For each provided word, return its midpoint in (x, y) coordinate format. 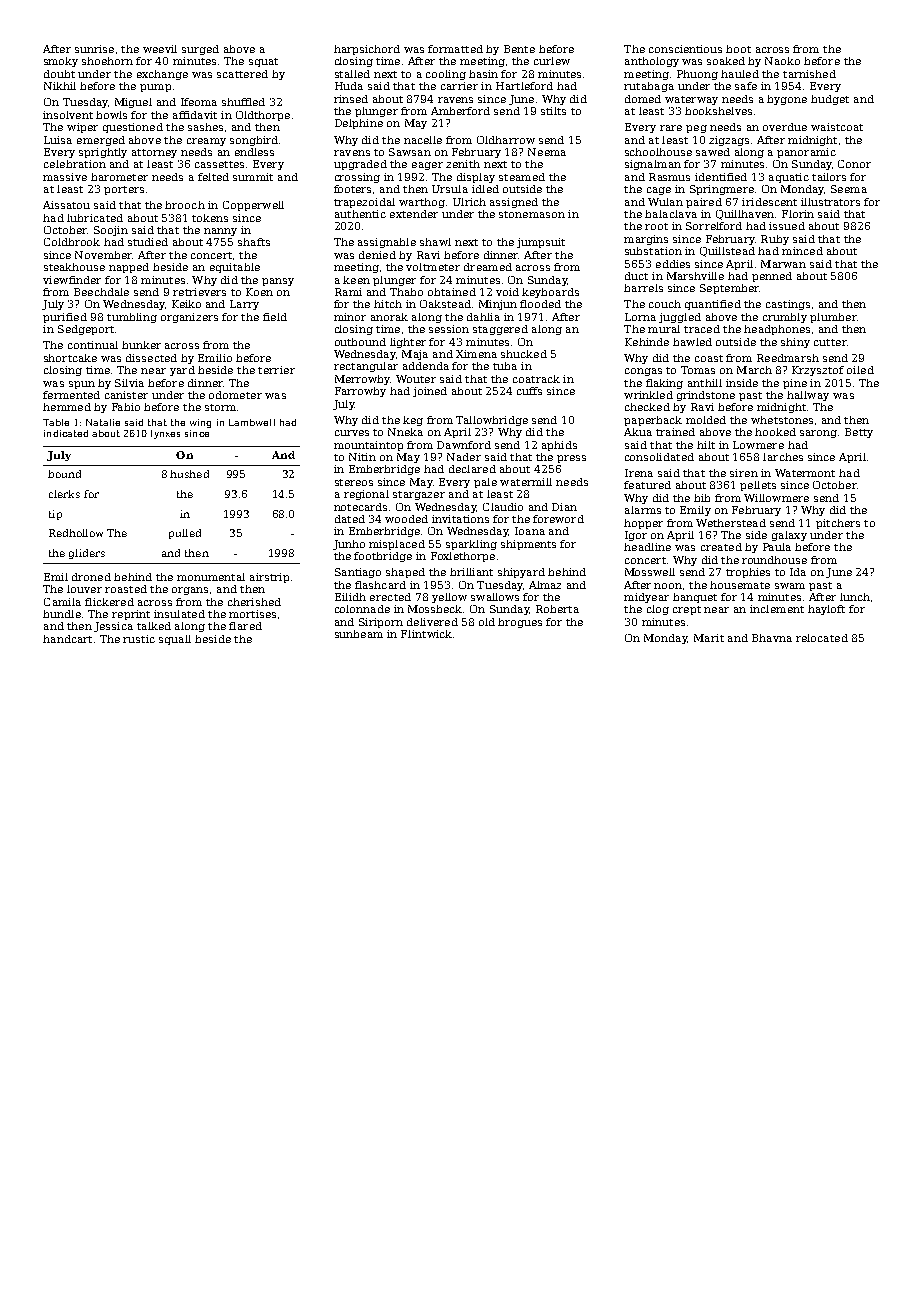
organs (190, 591)
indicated (66, 433)
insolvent (68, 115)
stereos (354, 482)
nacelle (423, 140)
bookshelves (718, 111)
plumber (833, 318)
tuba (505, 366)
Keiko (186, 304)
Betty (859, 433)
